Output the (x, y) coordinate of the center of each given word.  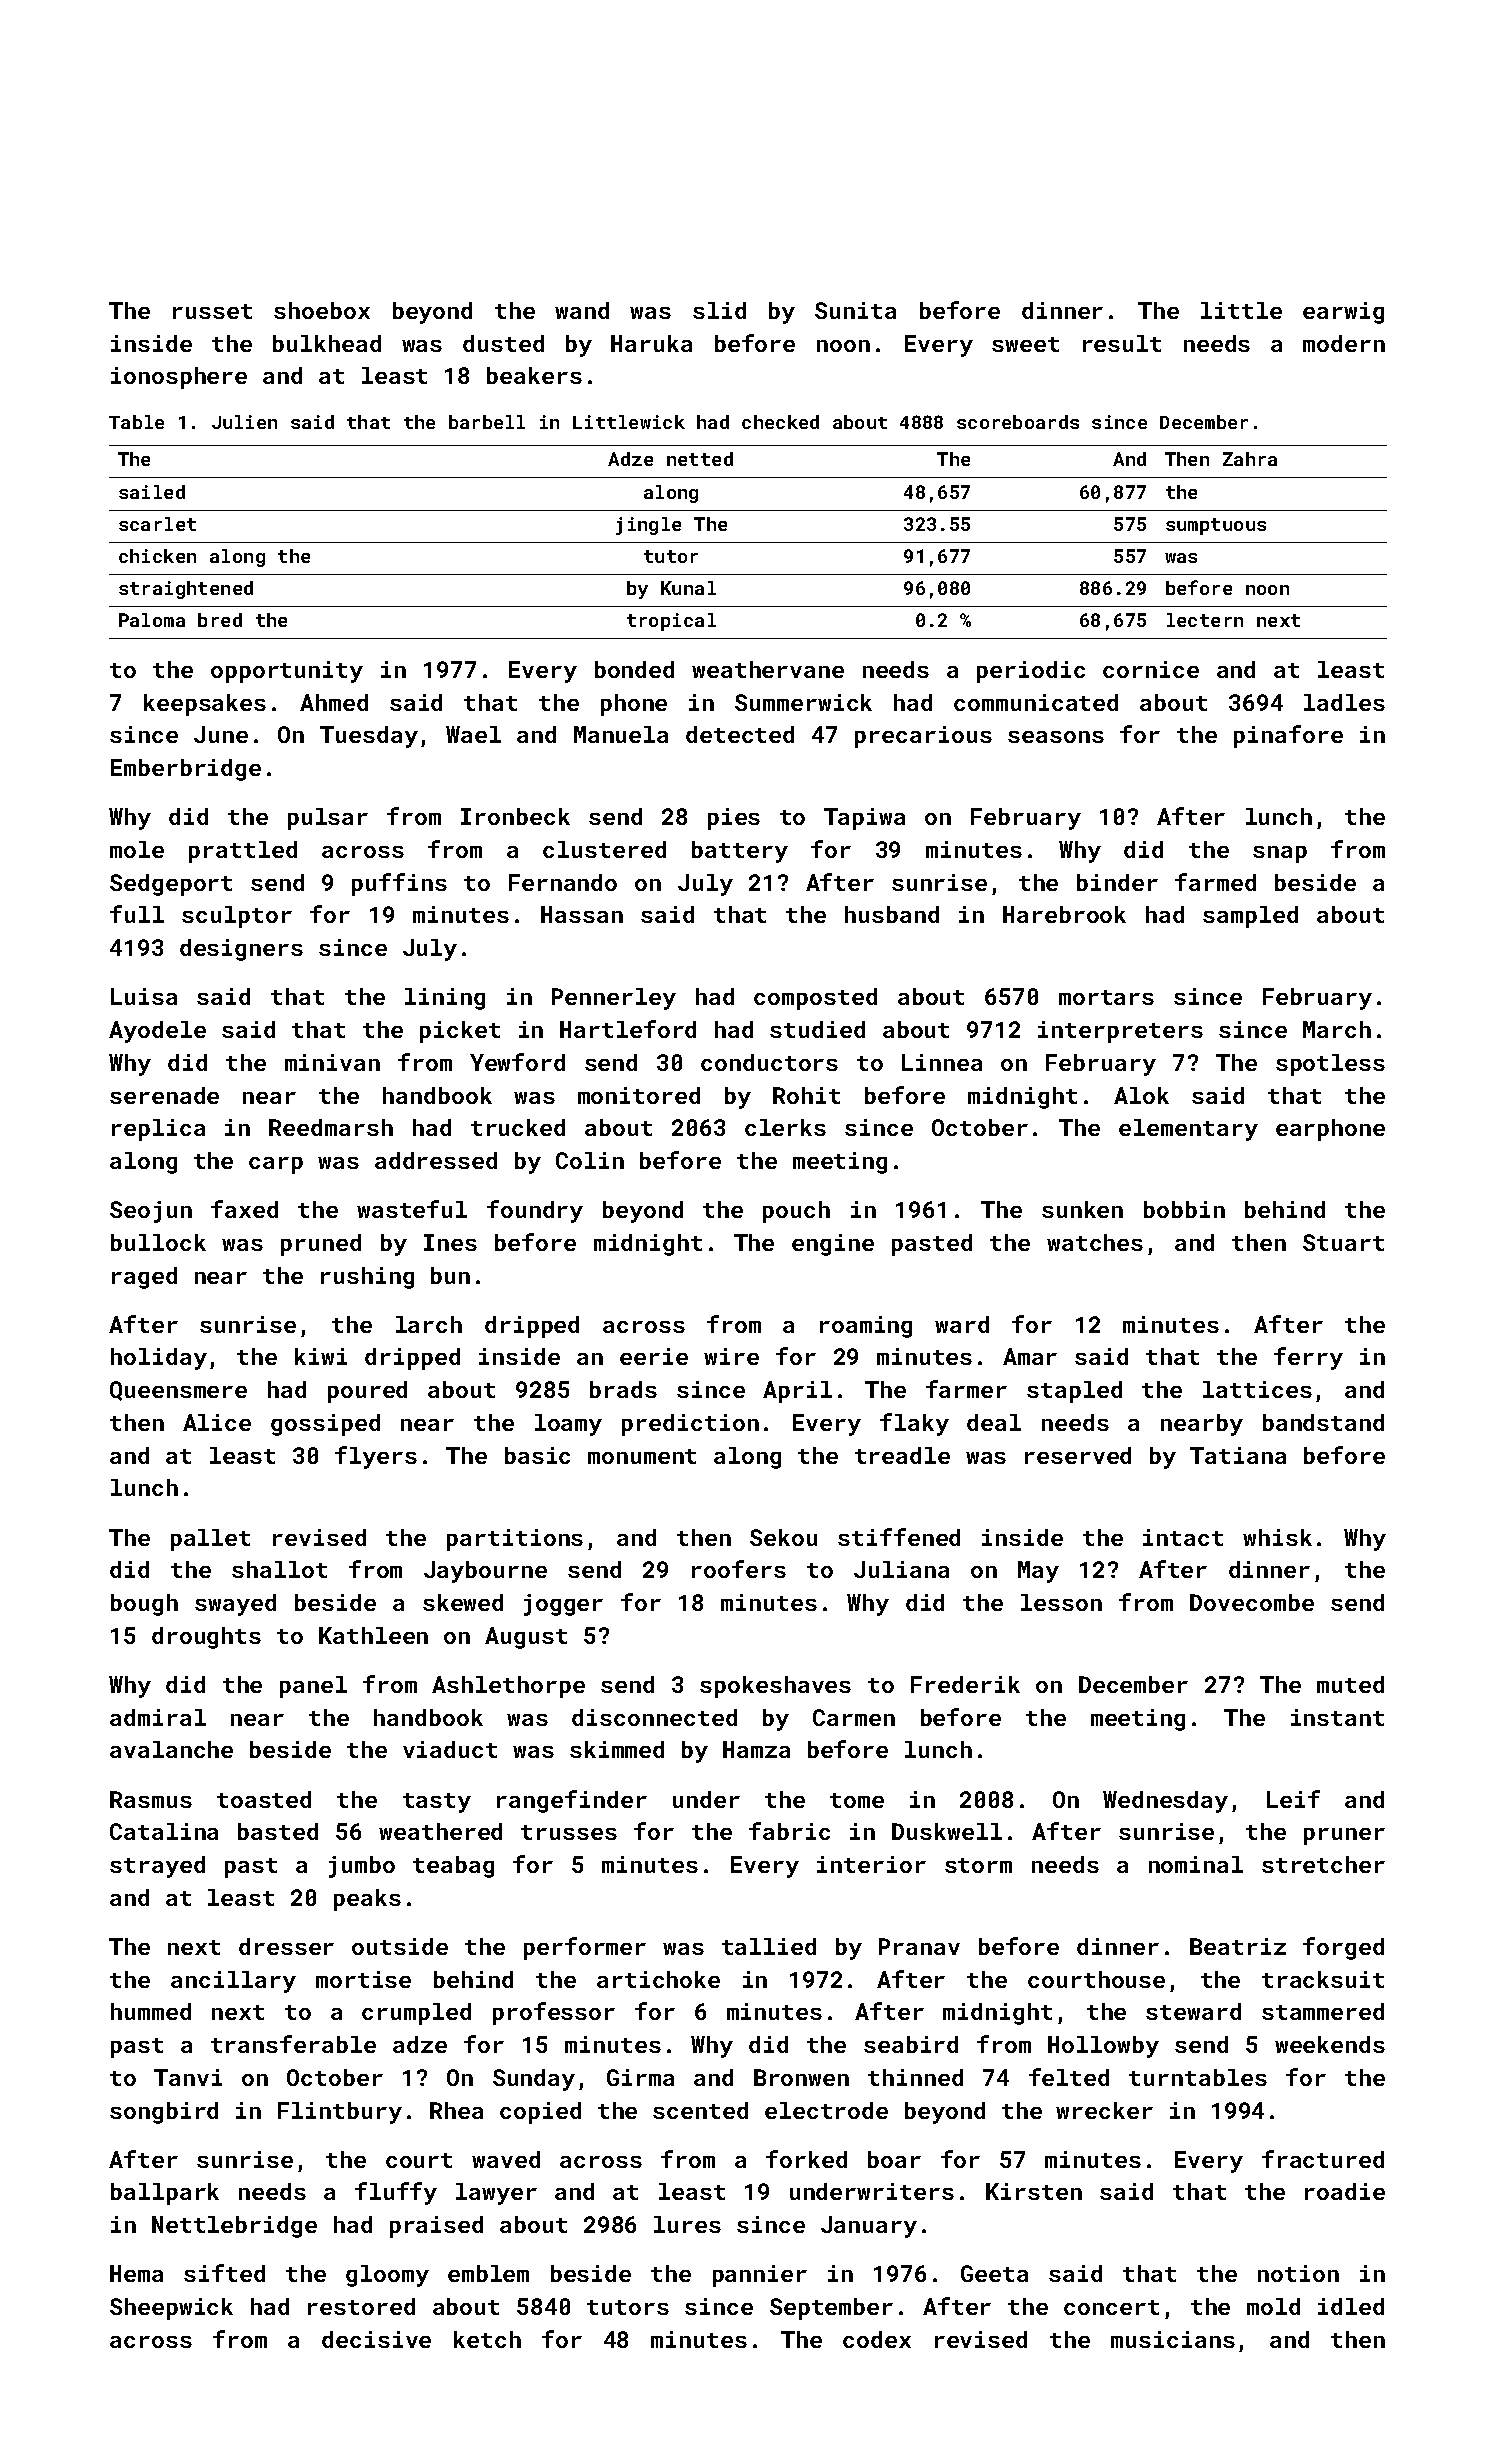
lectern (1205, 620)
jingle (648, 526)
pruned (321, 1245)
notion (1298, 2273)
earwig (1343, 313)
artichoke (658, 1979)
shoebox (322, 310)
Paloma (152, 620)
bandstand (1323, 1422)
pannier (760, 2276)
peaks (367, 1900)
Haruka (651, 343)
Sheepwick (171, 2309)
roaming (866, 1327)
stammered (1323, 2011)
